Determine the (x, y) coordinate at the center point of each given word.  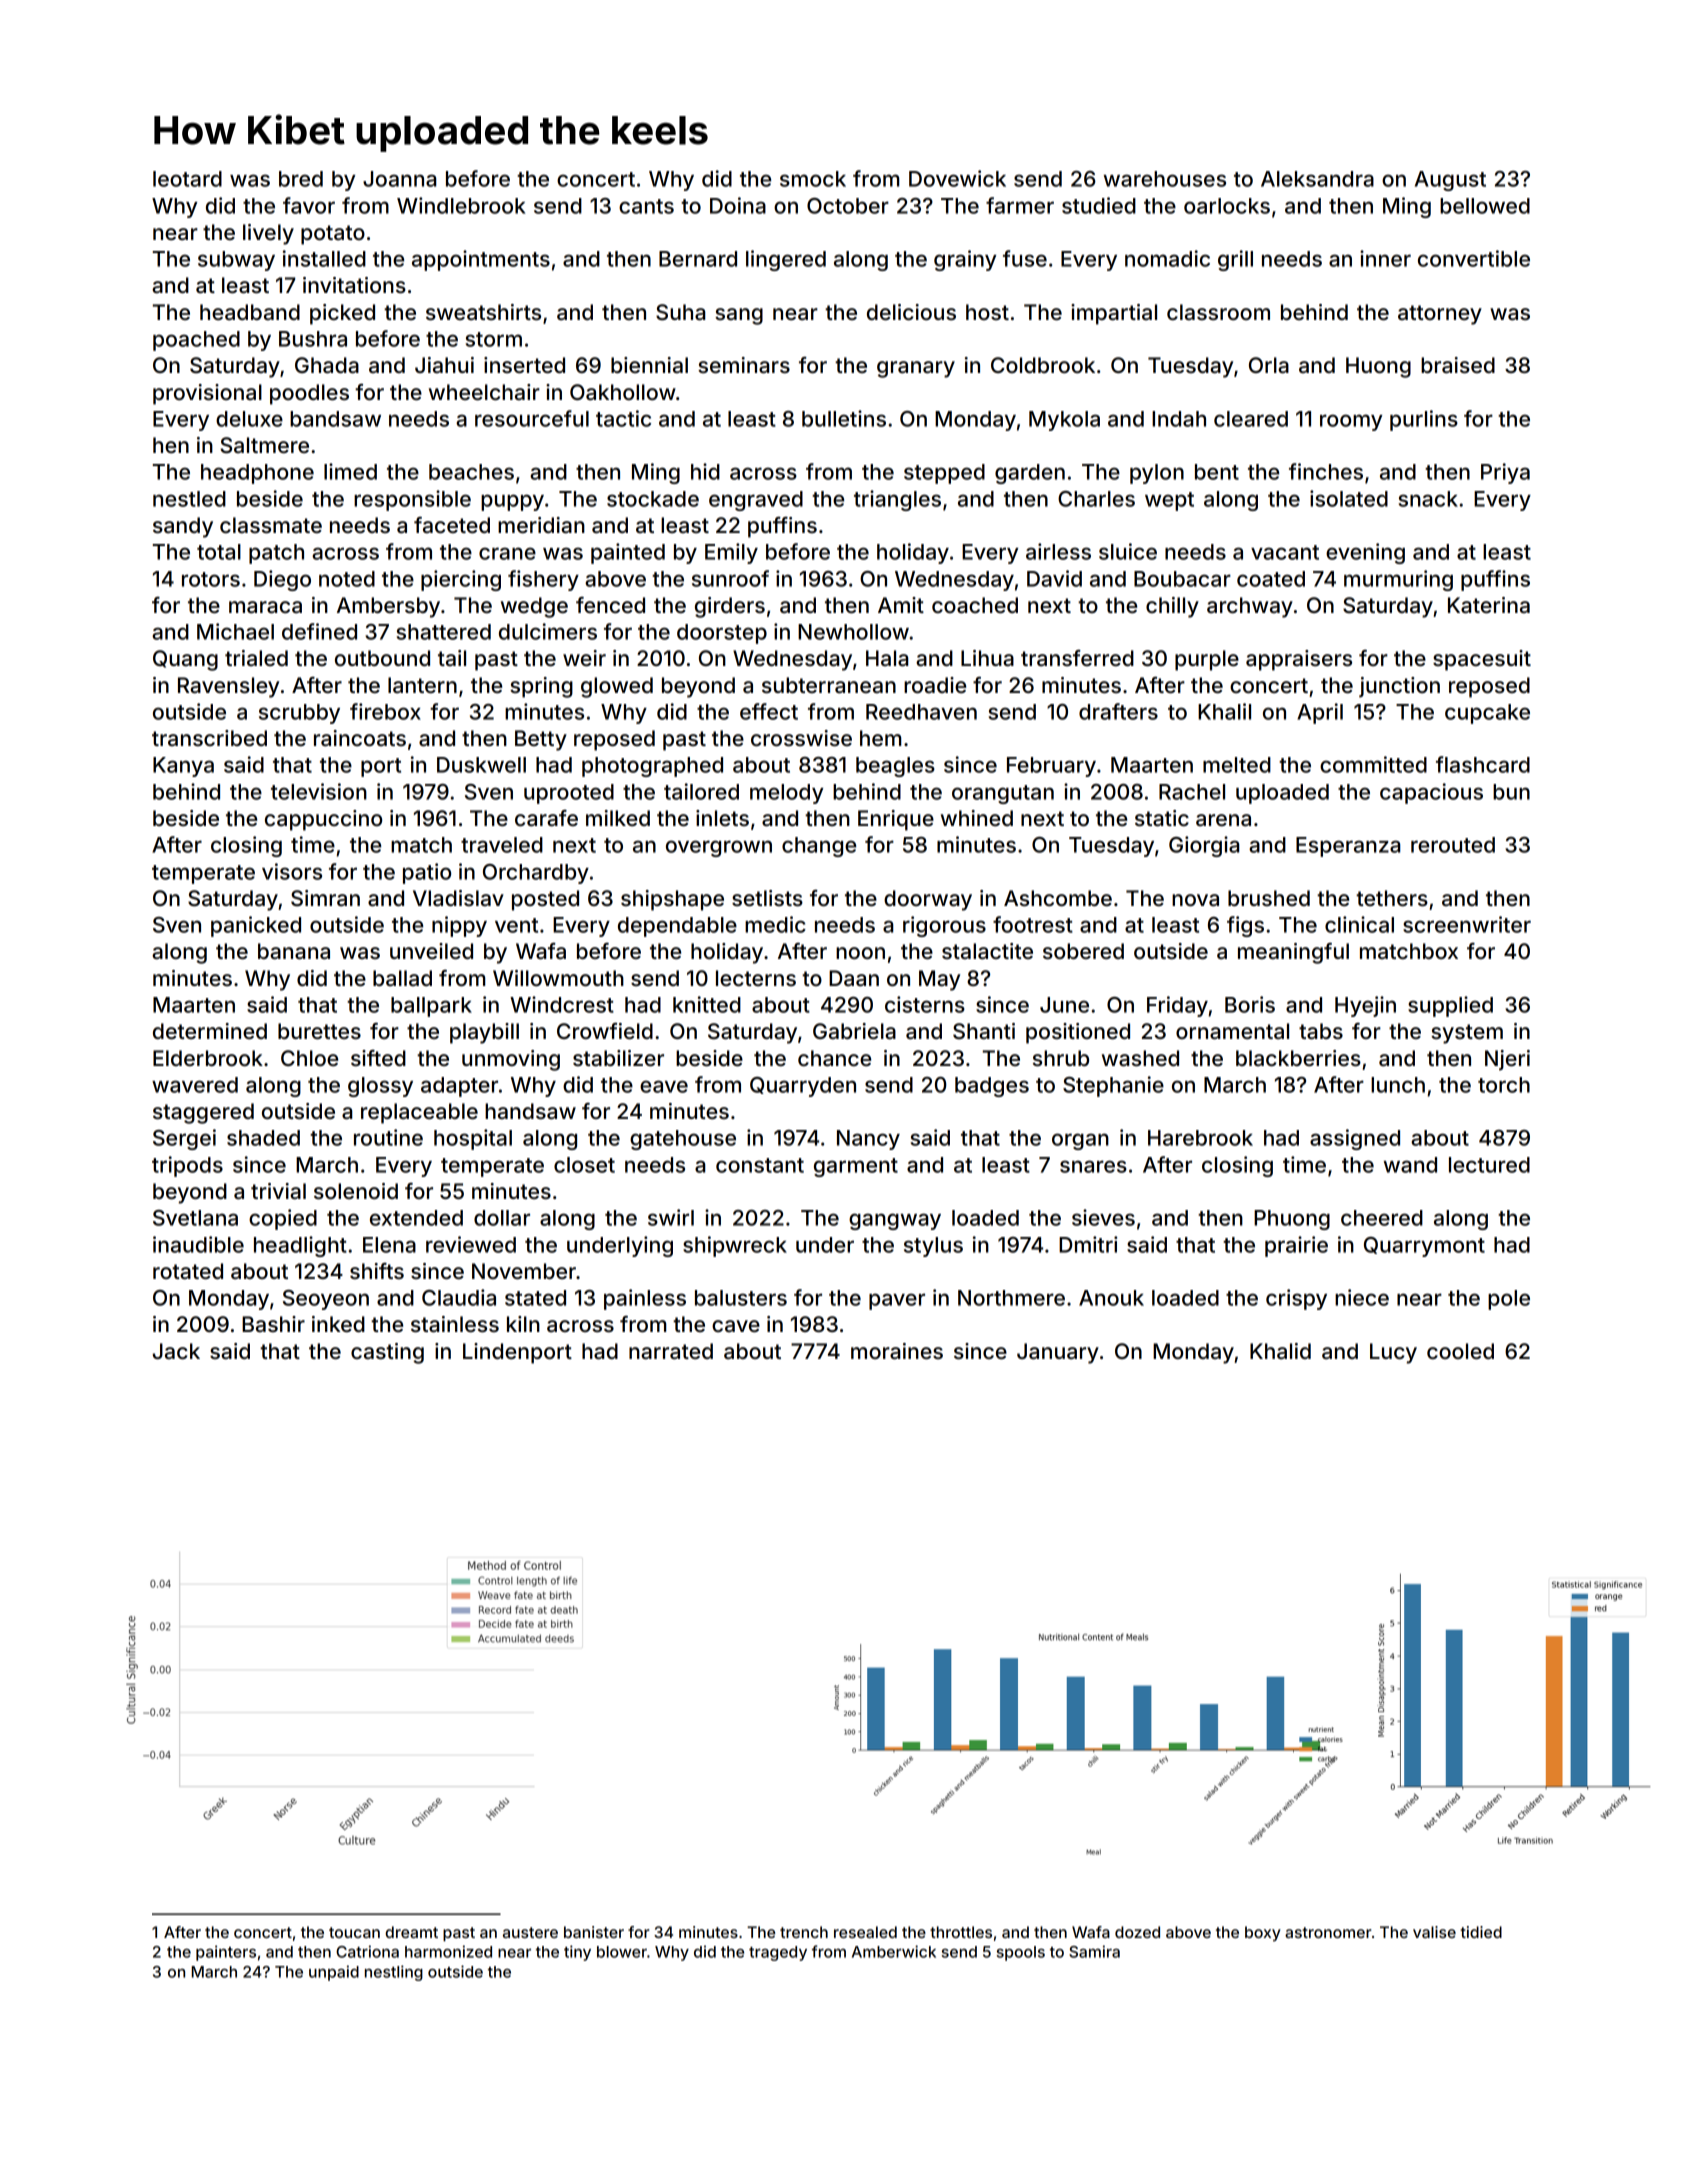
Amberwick (894, 1951)
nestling (394, 1973)
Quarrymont (1424, 1247)
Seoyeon (326, 1300)
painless (645, 1299)
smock (813, 179)
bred (301, 179)
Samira (1094, 1951)
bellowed (1485, 206)
